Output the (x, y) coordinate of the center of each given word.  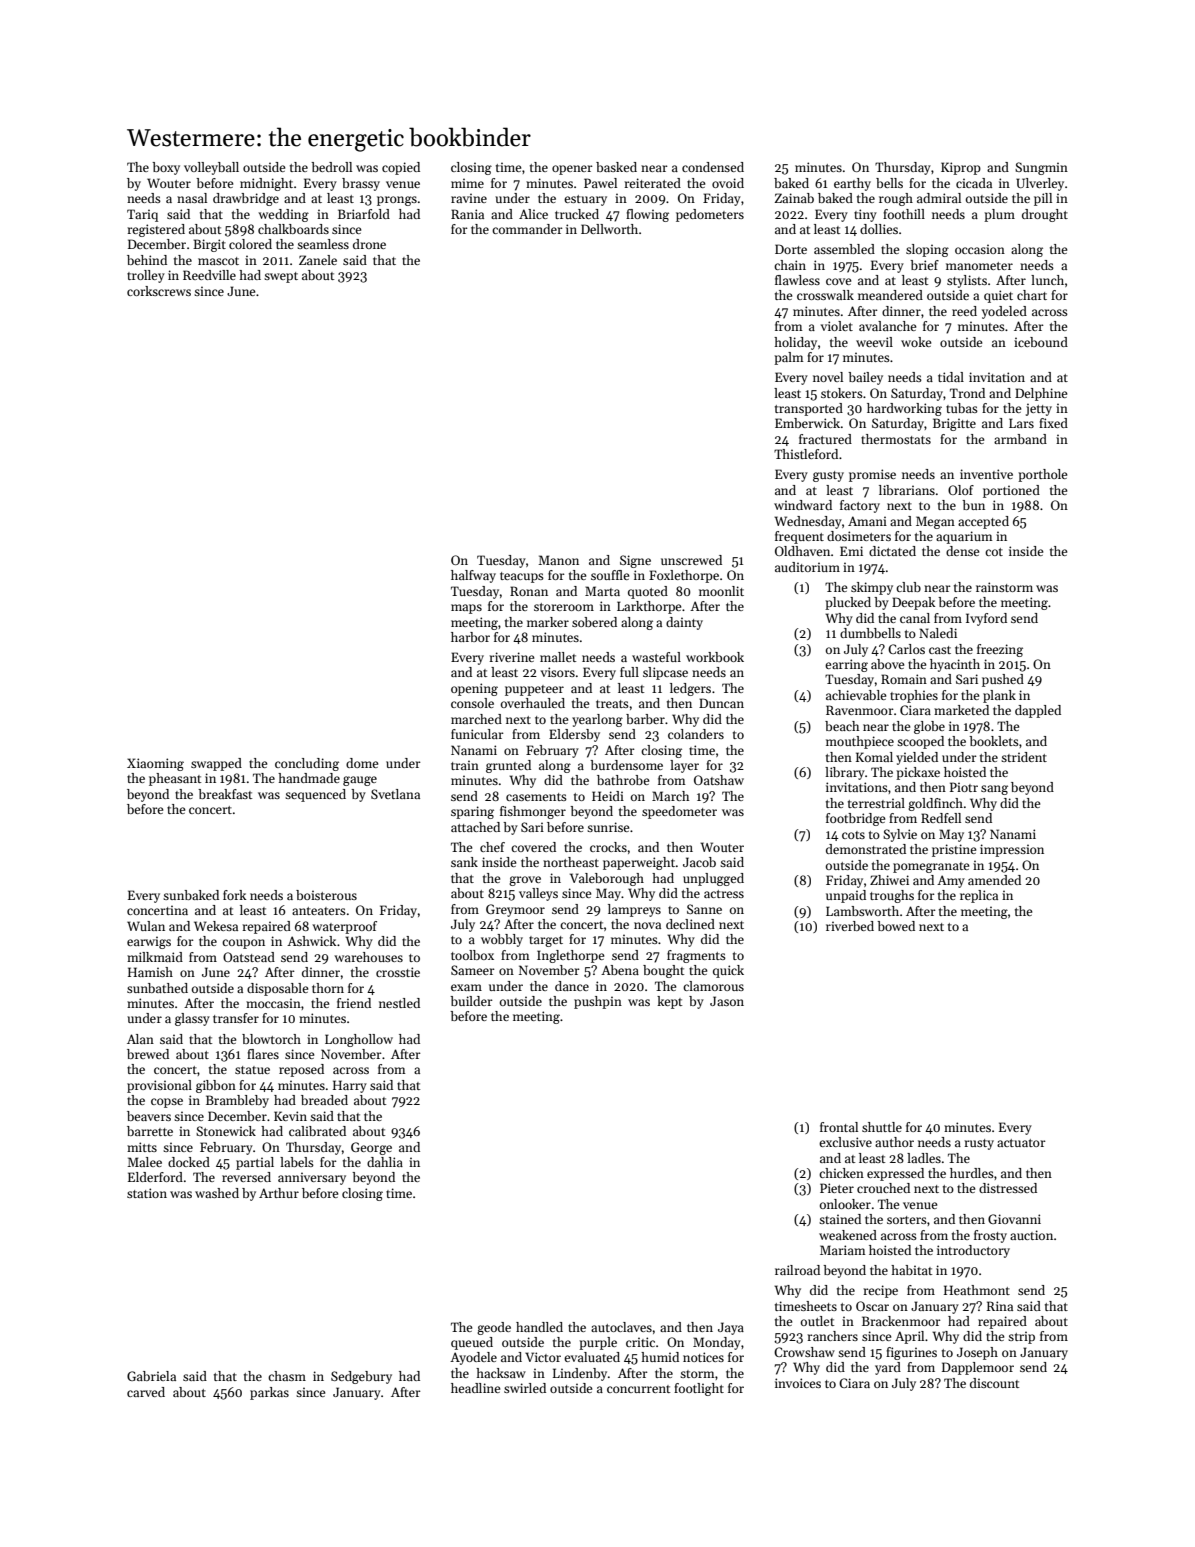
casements (536, 797)
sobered (594, 622)
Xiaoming (155, 764)
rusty (979, 1144)
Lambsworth (862, 911)
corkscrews (159, 291)
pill (1043, 199)
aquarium (964, 537)
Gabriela (151, 1376)
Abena (620, 970)
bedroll (331, 167)
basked (616, 167)
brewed (148, 1054)
